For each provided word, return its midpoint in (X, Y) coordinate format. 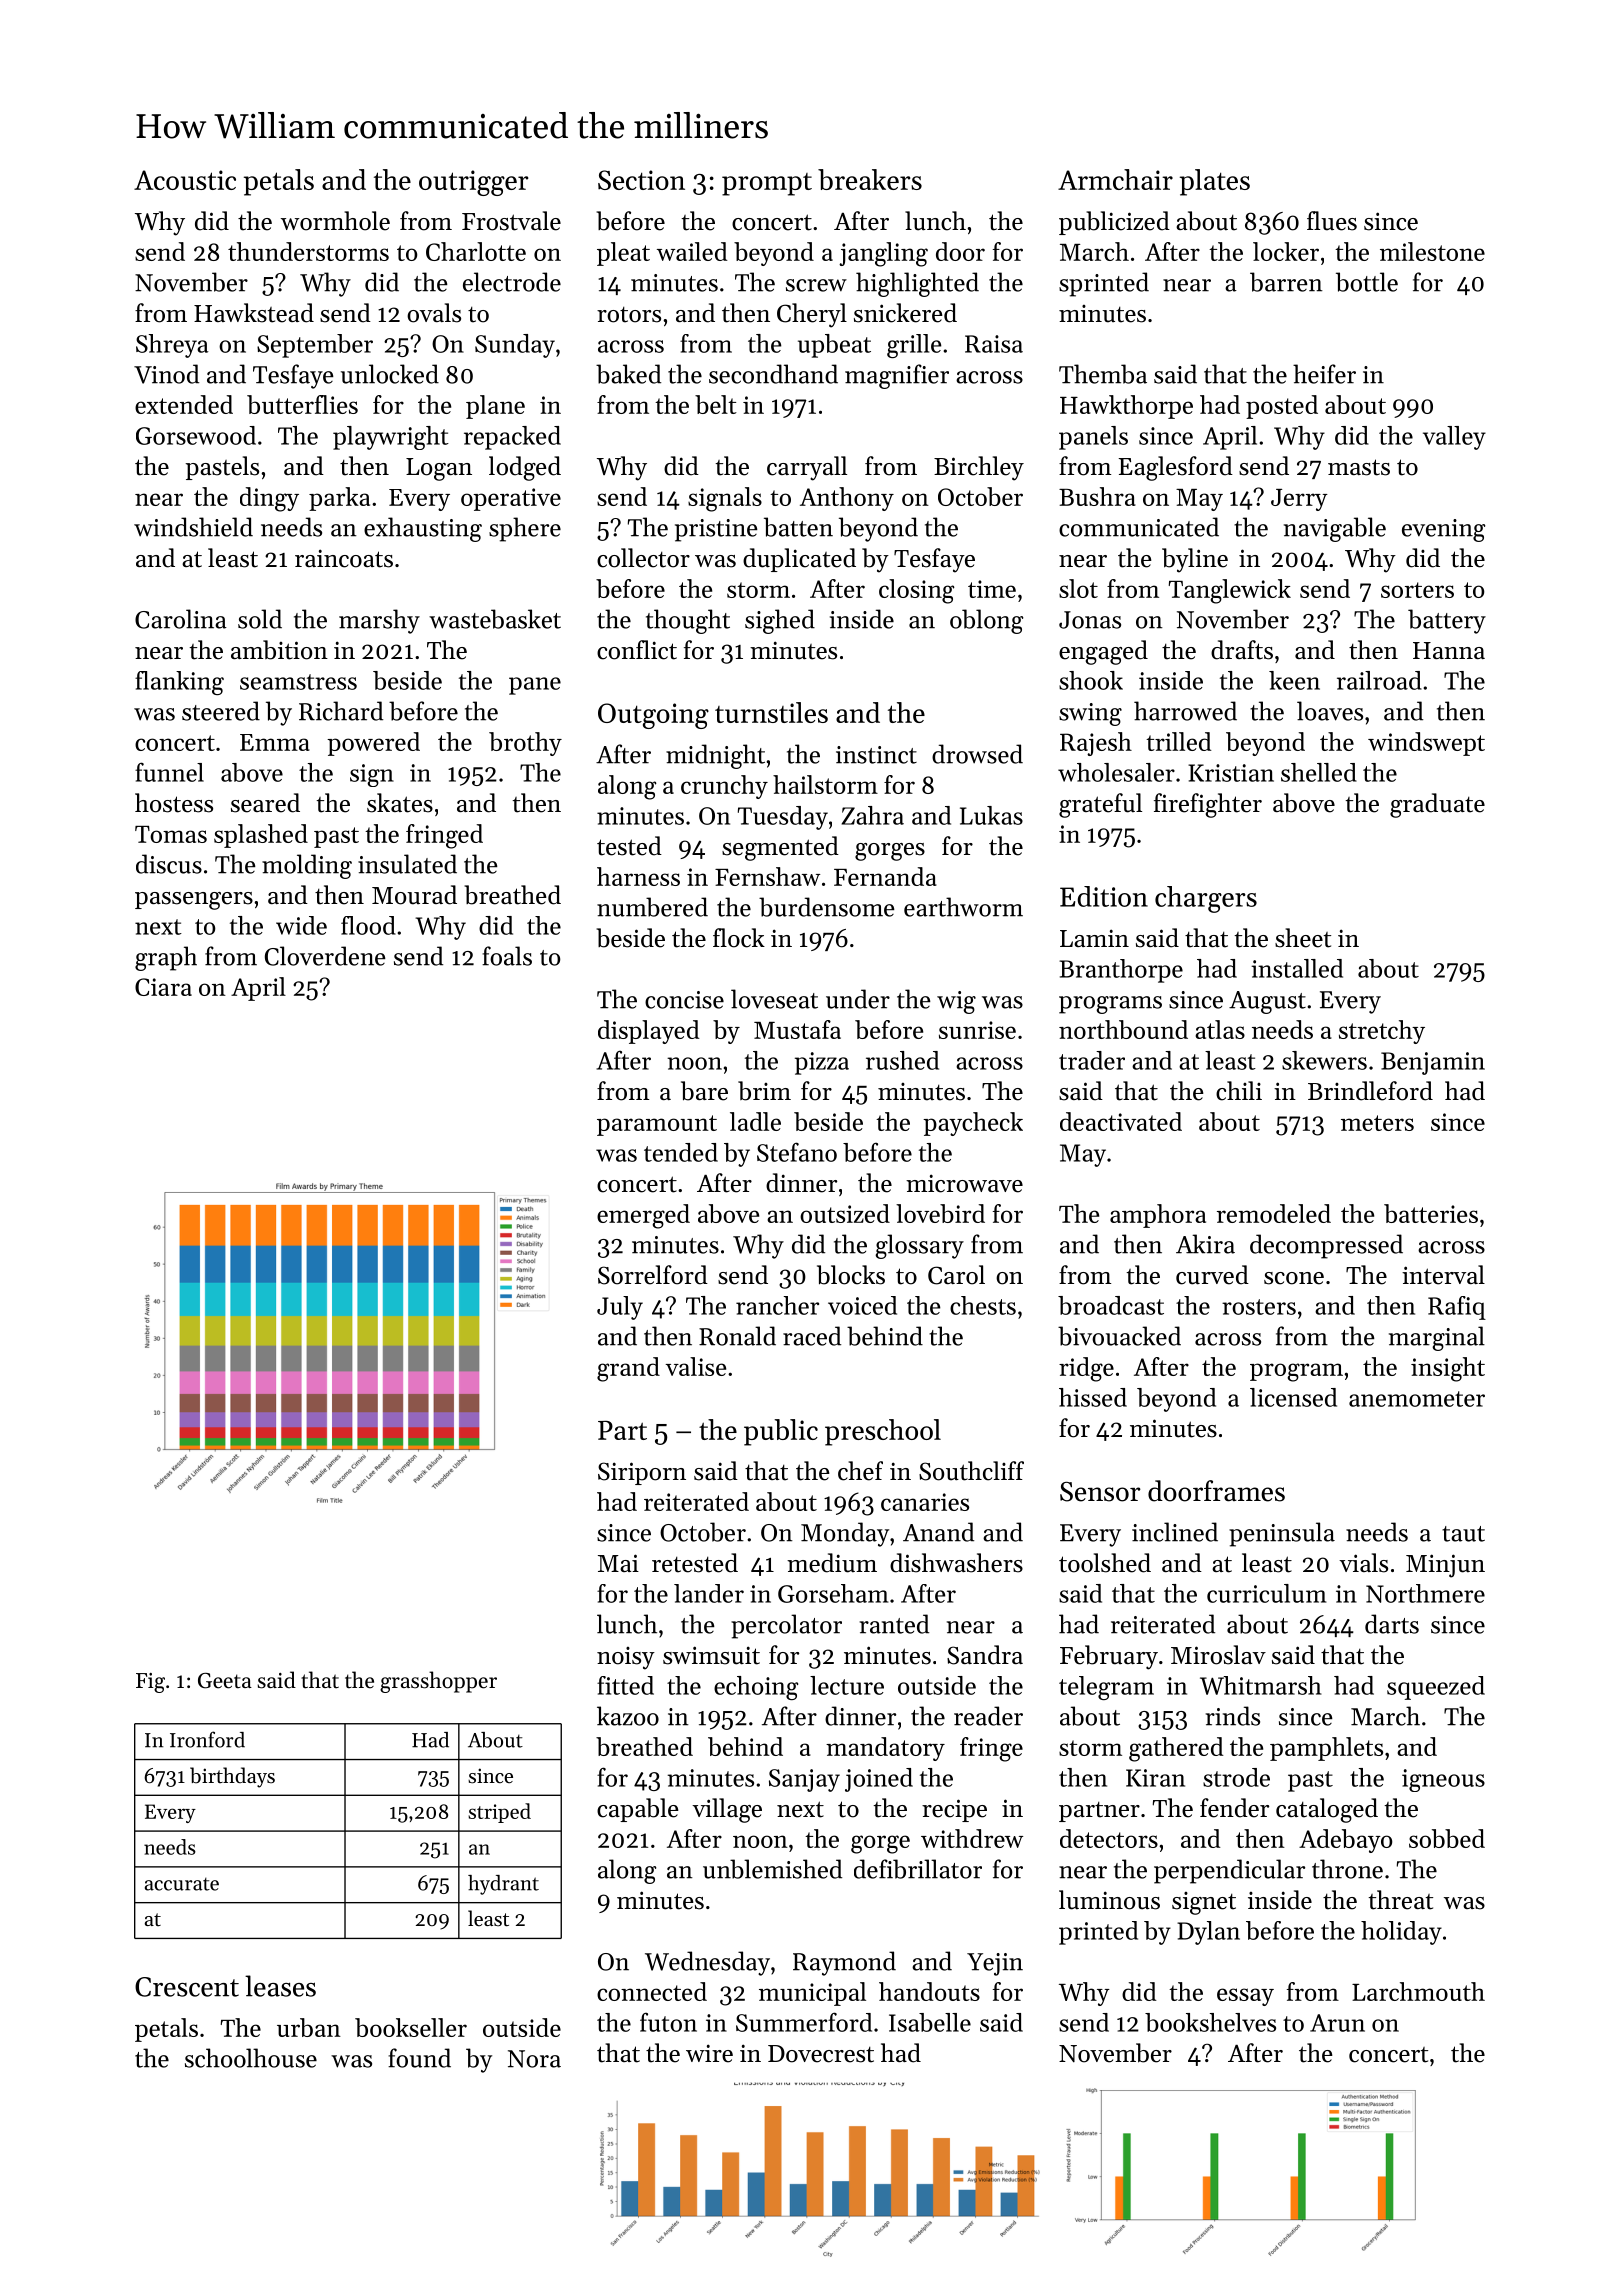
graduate (1437, 805)
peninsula (1282, 1534)
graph (166, 958)
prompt (767, 184)
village (727, 1810)
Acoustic (185, 180)
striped (499, 1813)
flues (1332, 221)
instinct (876, 755)
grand (628, 1369)
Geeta (225, 1681)
